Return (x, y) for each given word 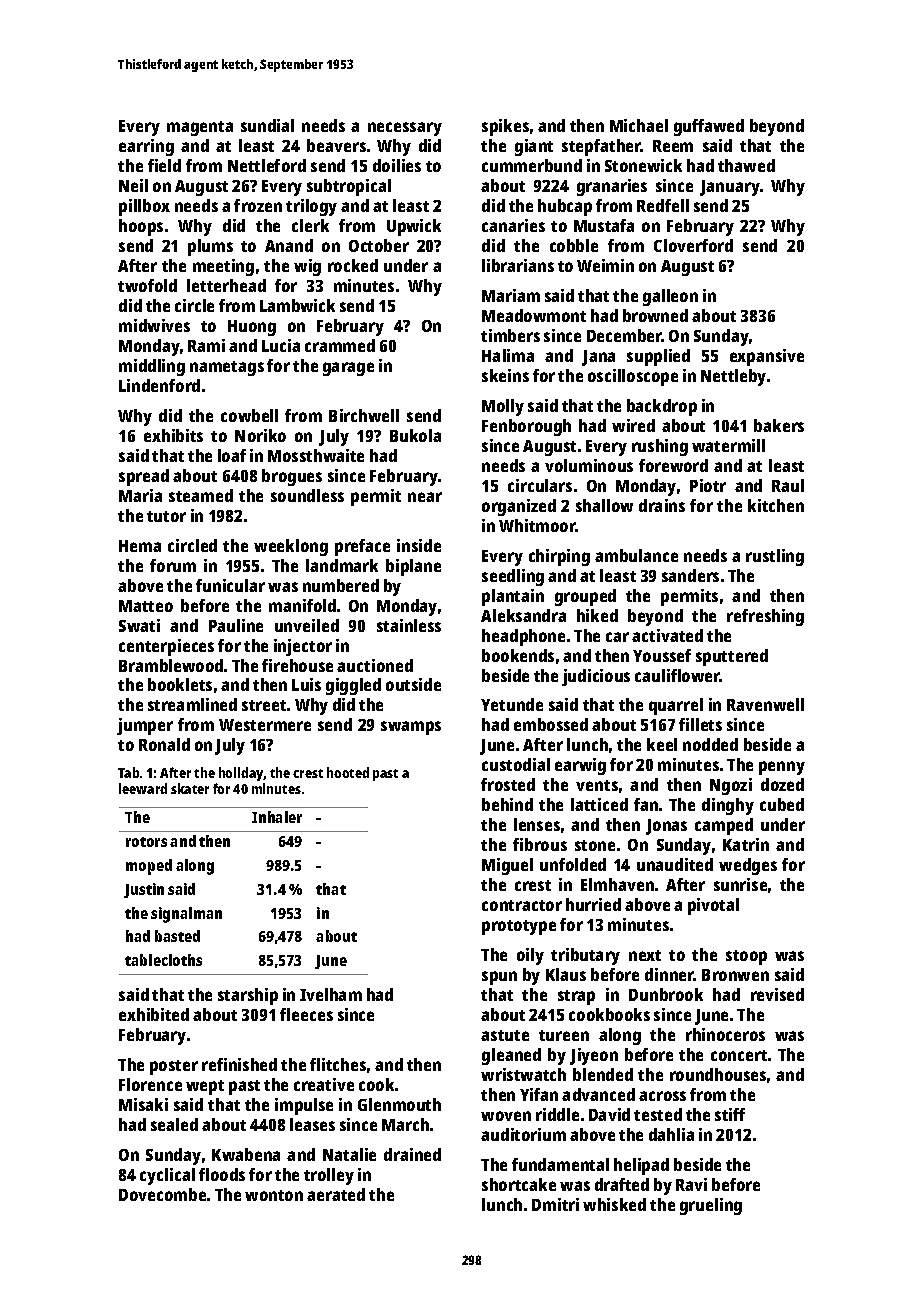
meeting (223, 267)
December (624, 335)
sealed (174, 1124)
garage (348, 369)
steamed (201, 495)
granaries (612, 187)
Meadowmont (534, 315)
